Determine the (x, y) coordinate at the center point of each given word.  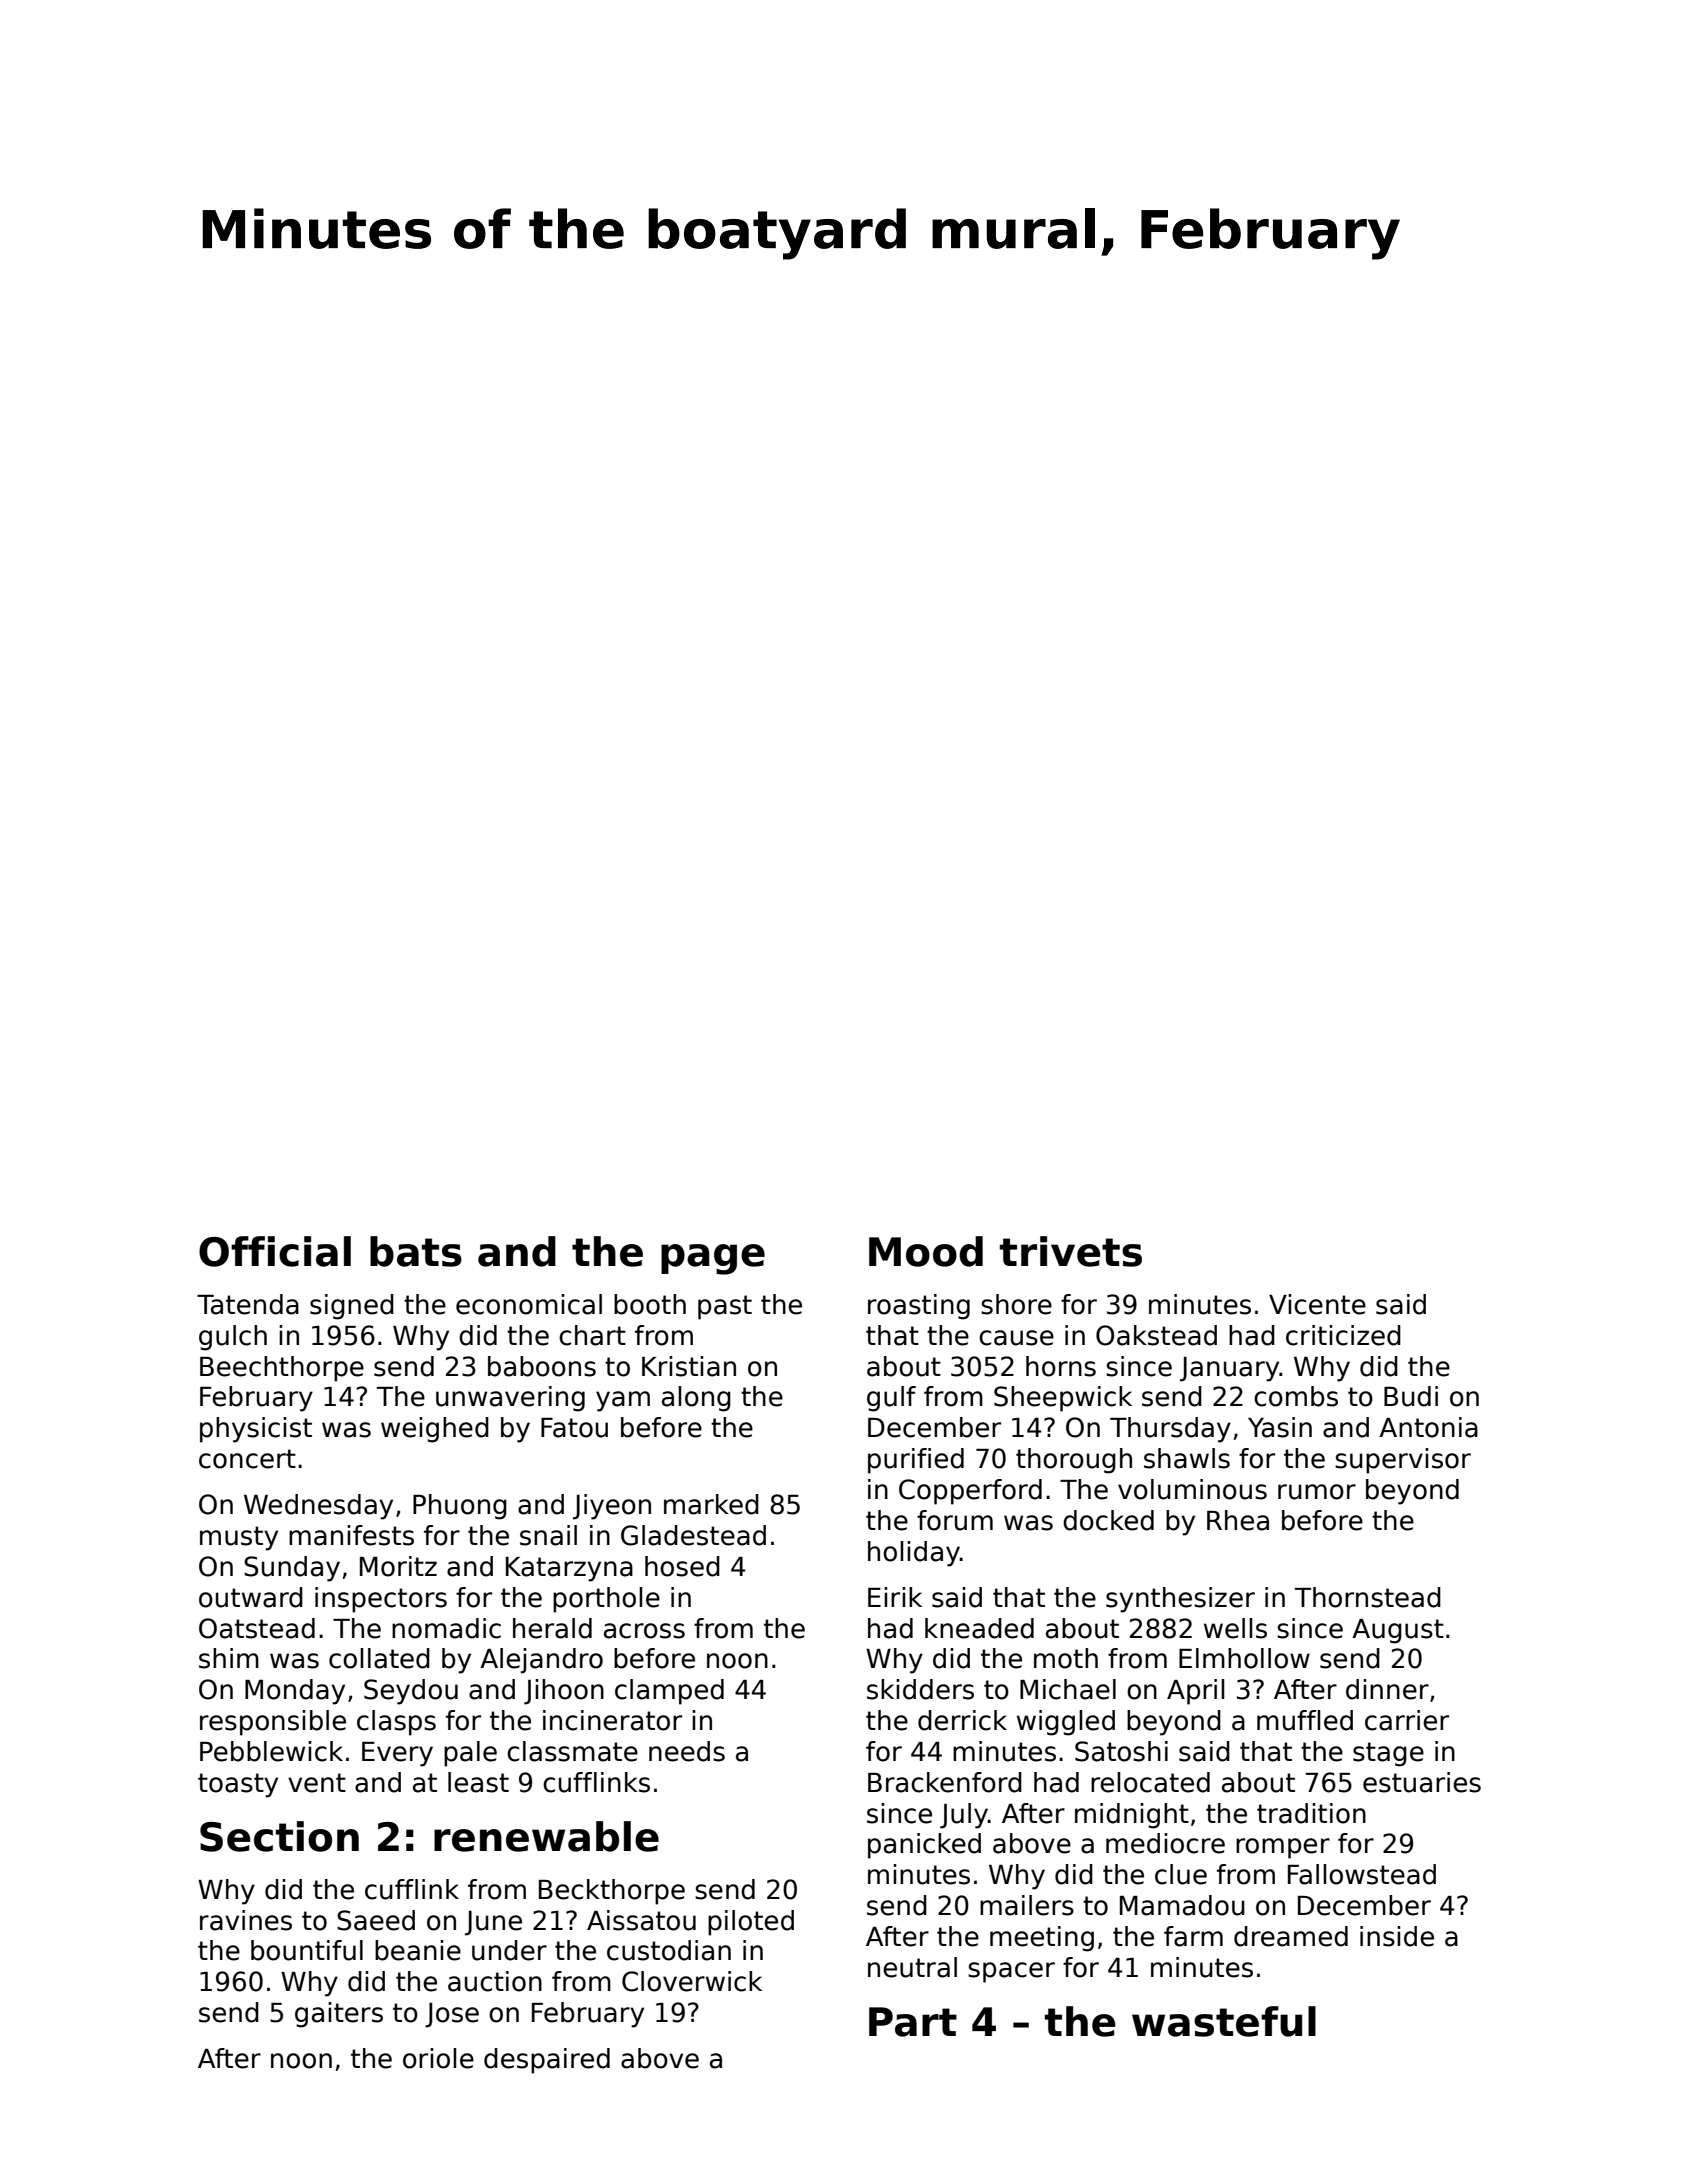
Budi (1411, 1396)
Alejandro (541, 1661)
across (644, 1631)
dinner (1387, 1689)
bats (416, 1251)
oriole (438, 2058)
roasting (919, 1307)
